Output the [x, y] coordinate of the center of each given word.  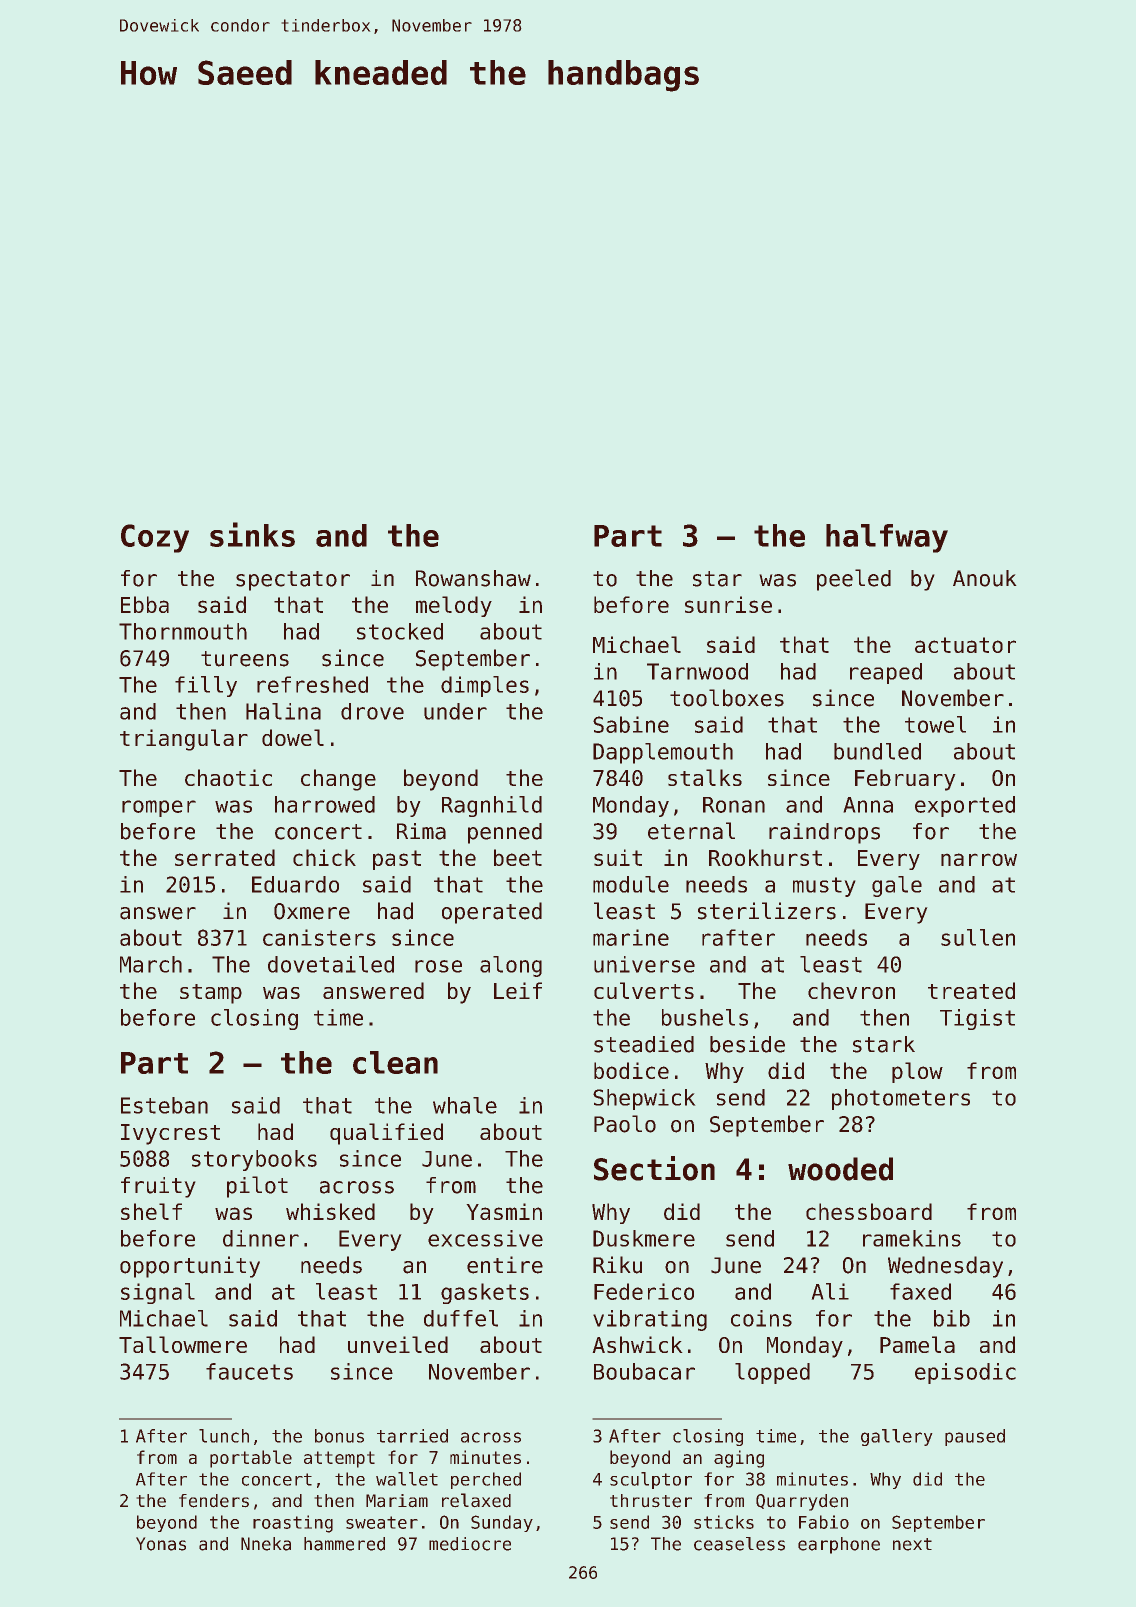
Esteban [164, 1105]
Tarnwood [697, 671]
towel [935, 724]
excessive [485, 1238]
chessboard [869, 1211]
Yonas [161, 1544]
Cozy [155, 538]
